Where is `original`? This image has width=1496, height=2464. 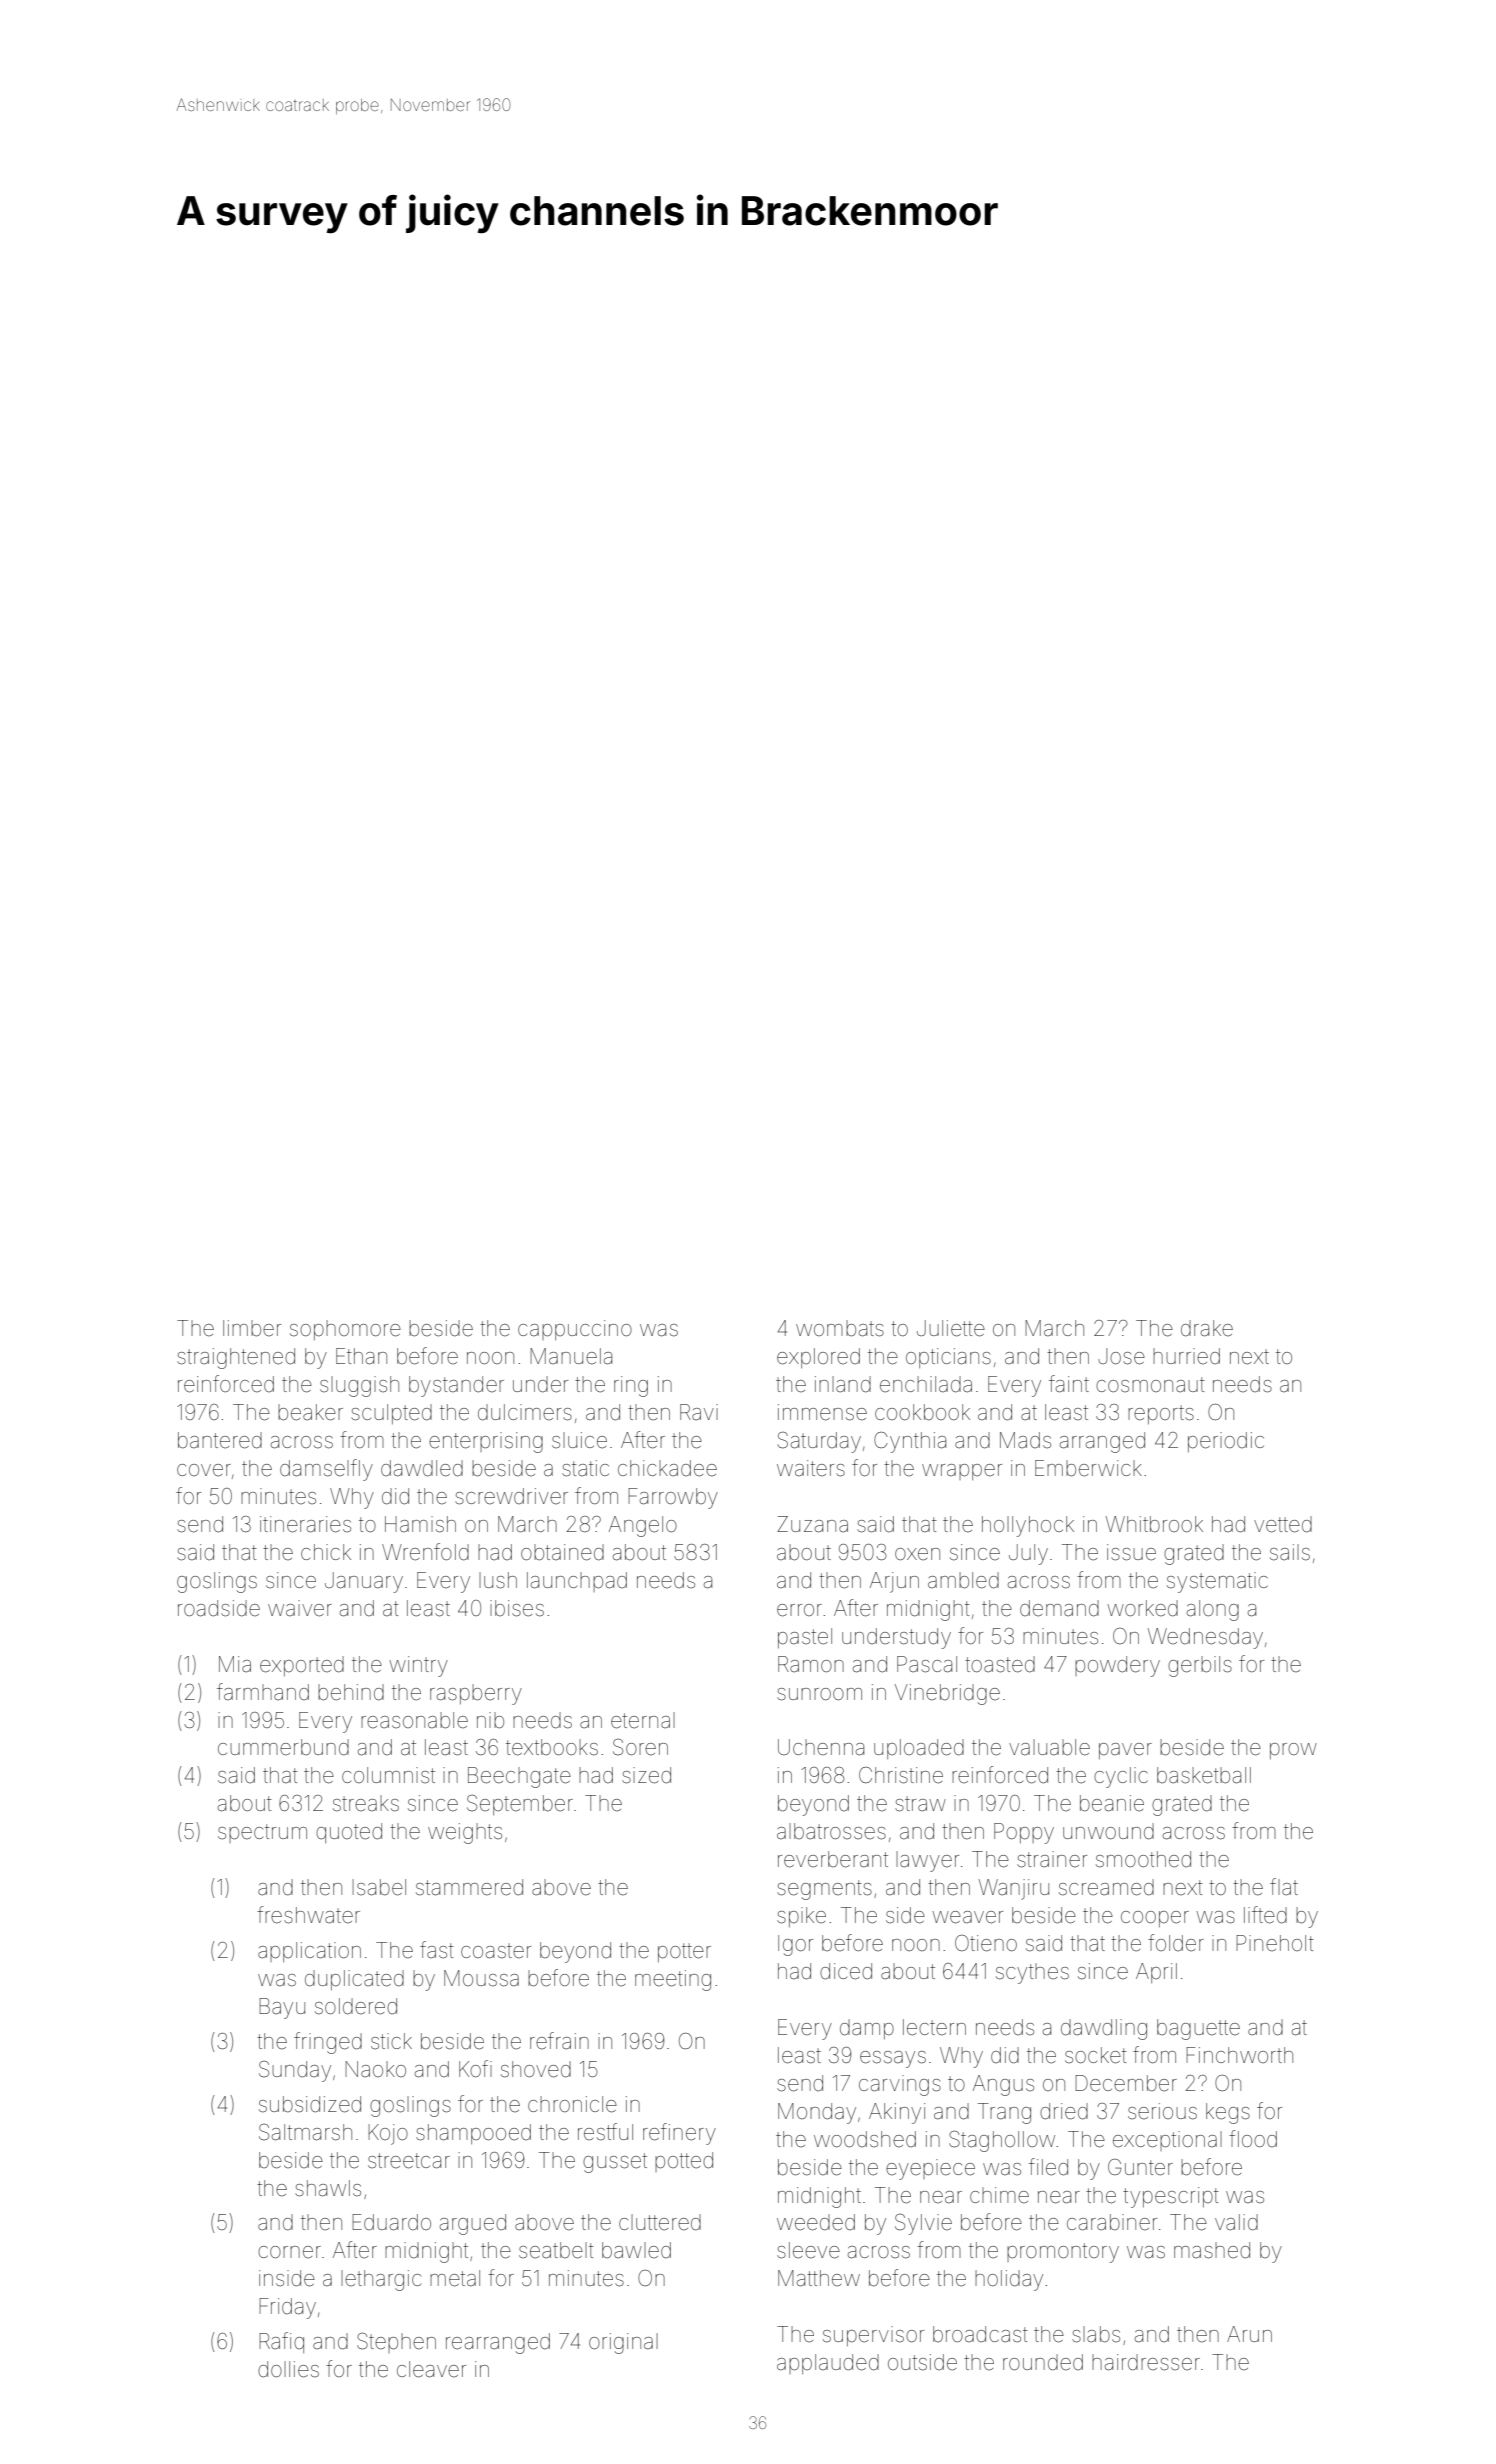 original is located at coordinates (623, 2343).
